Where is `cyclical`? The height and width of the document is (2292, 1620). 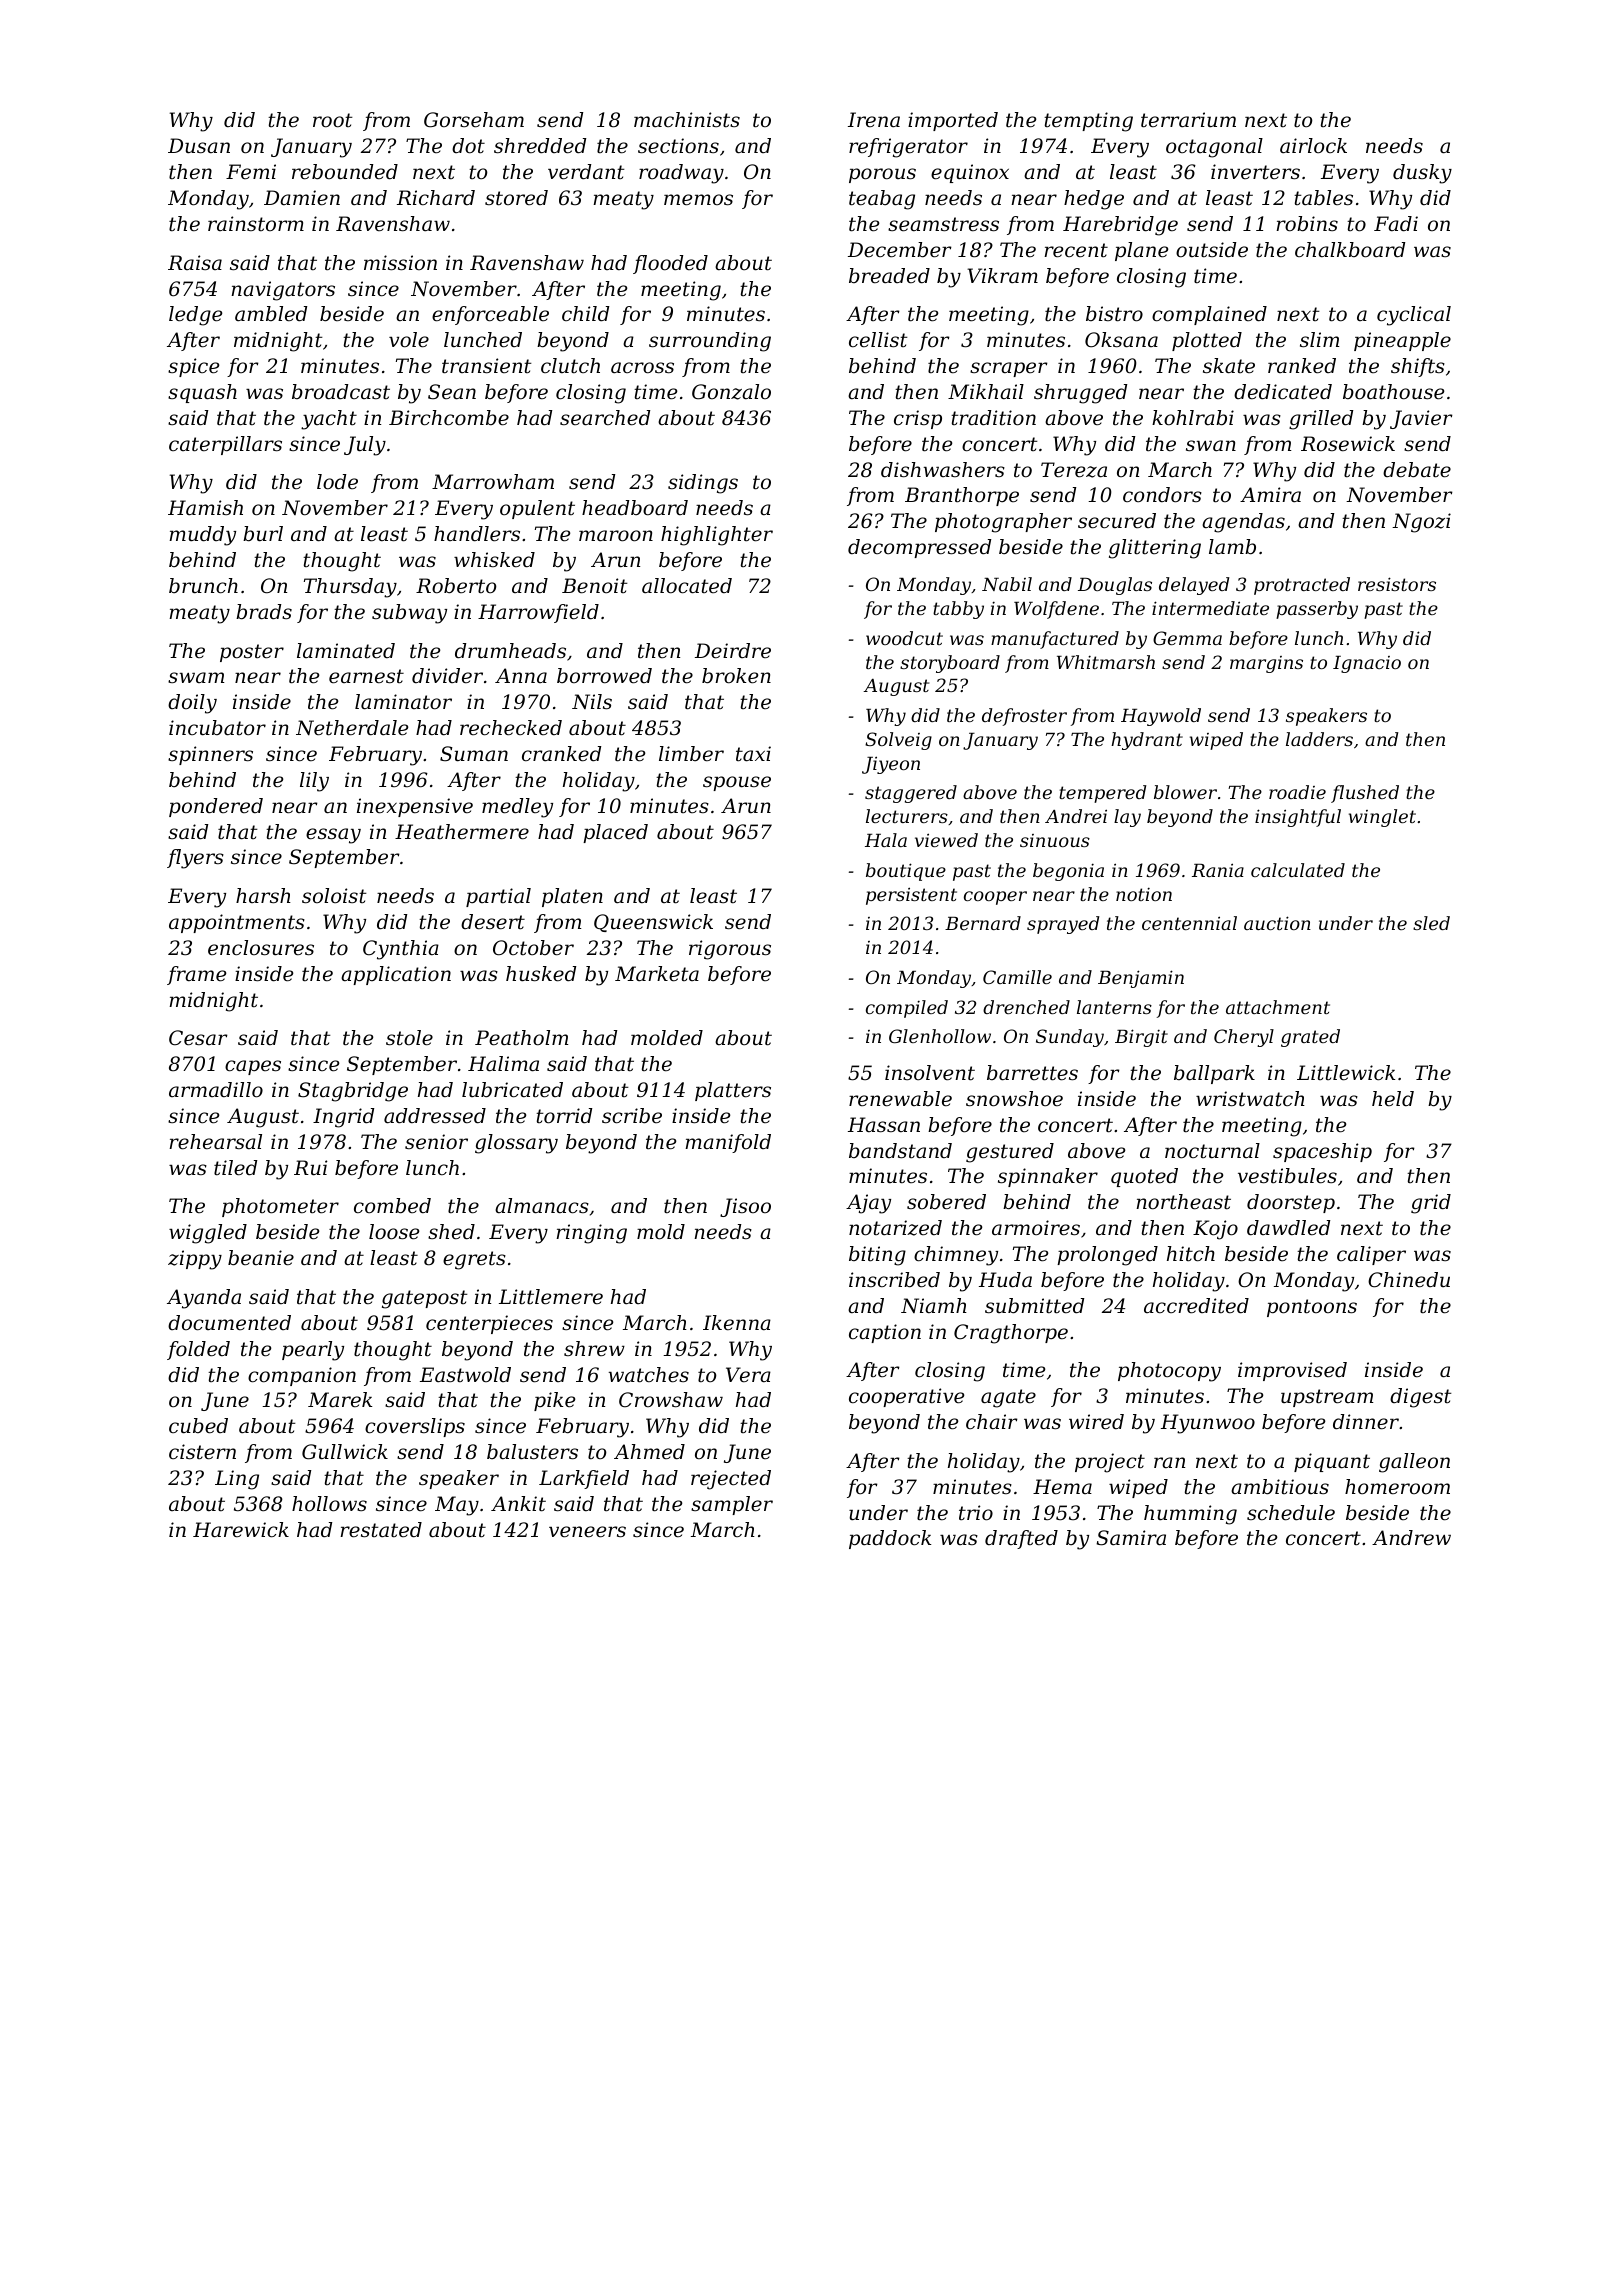
cyclical is located at coordinates (1414, 316).
